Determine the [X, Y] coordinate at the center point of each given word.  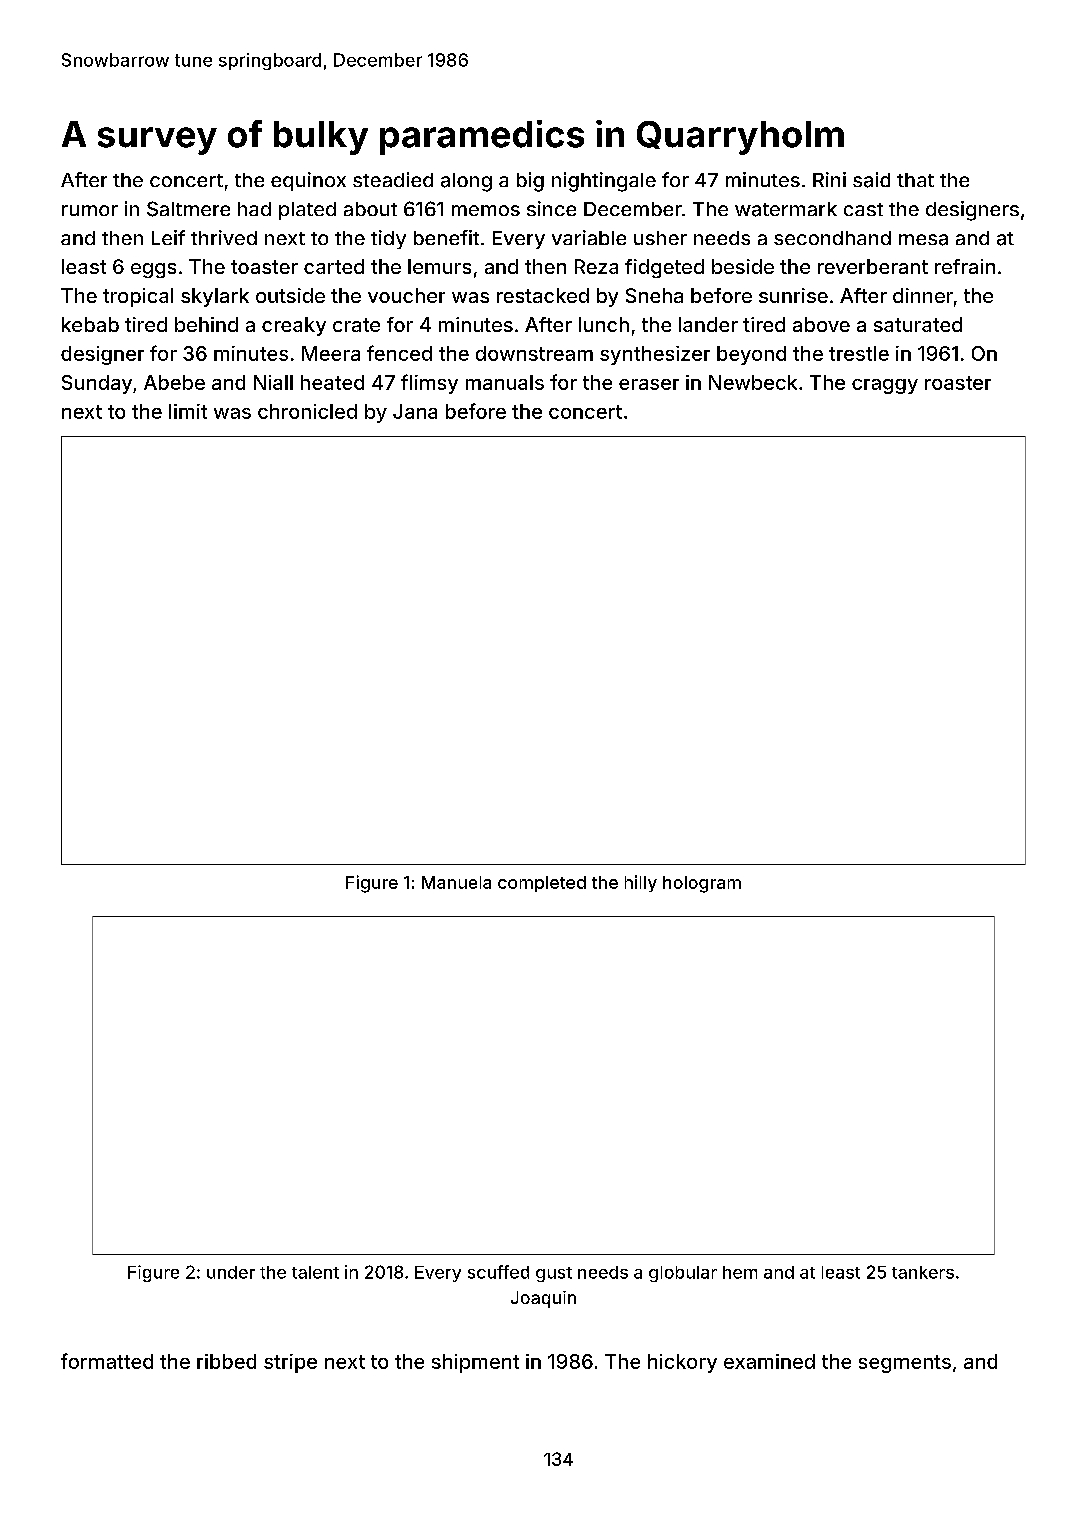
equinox [308, 181]
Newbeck [753, 382]
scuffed [498, 1272]
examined [769, 1361]
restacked [543, 295]
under [231, 1272]
